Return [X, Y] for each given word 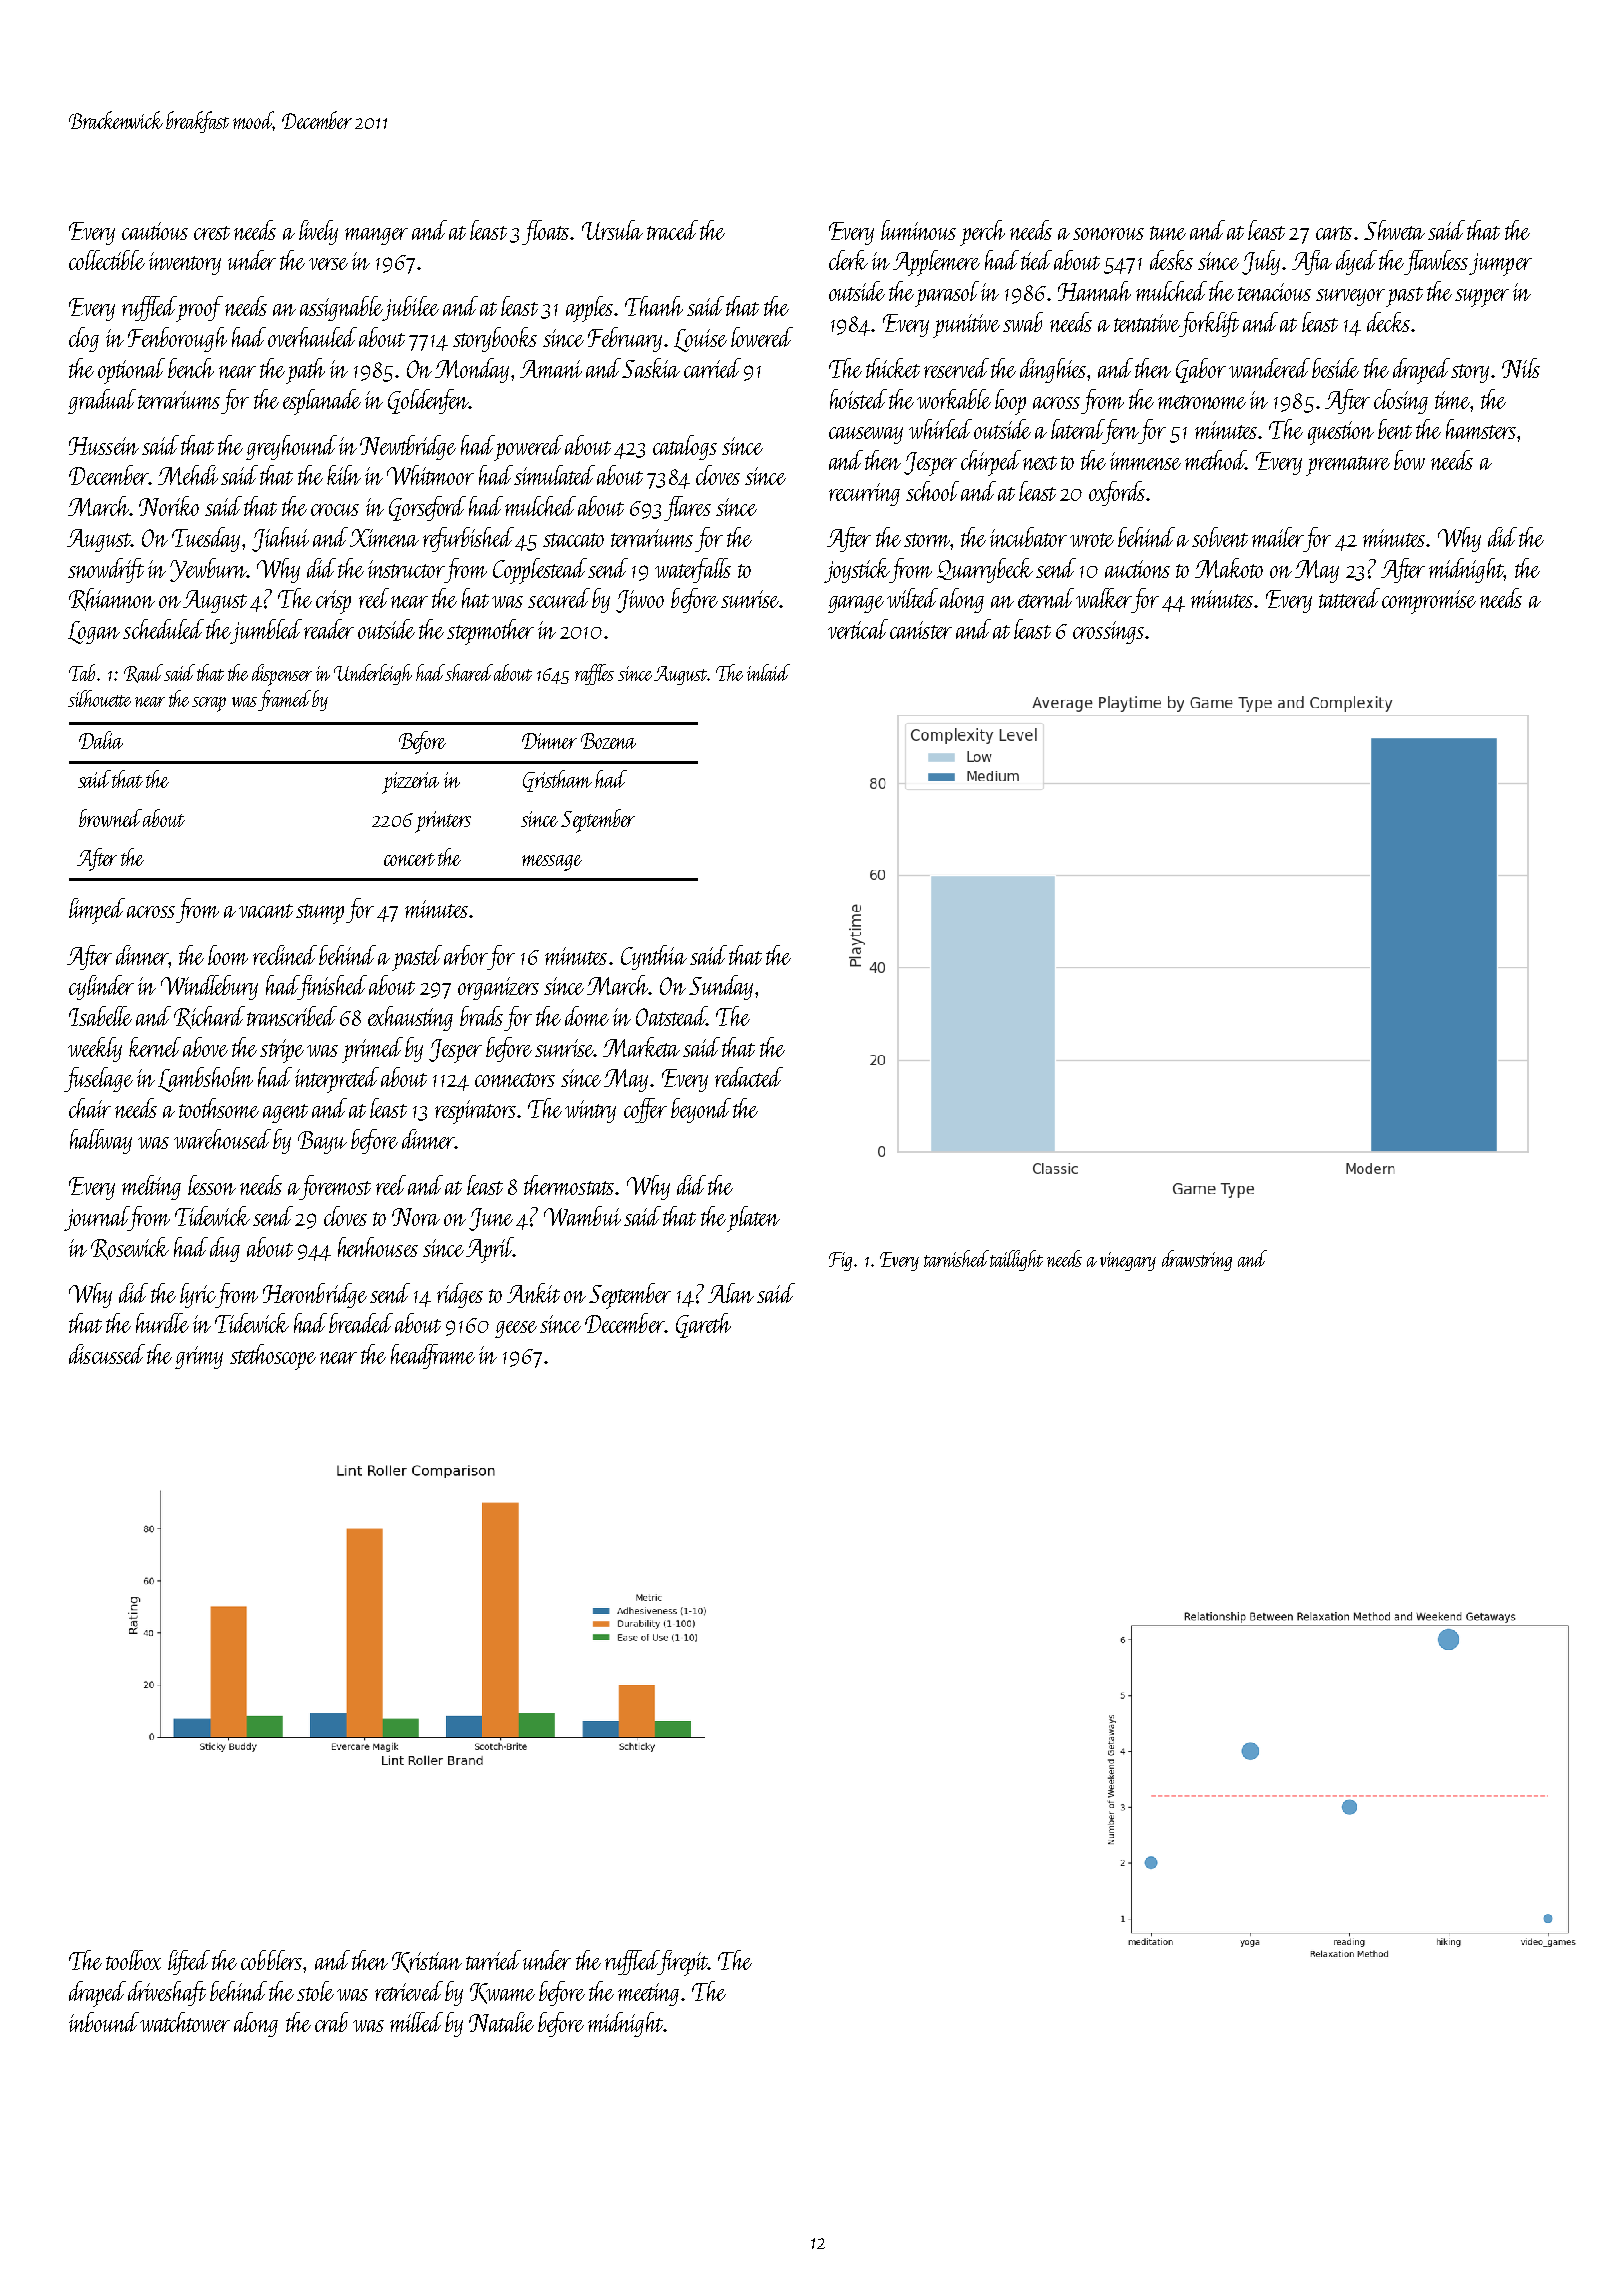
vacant [266, 911]
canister [921, 630]
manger [376, 236]
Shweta [1394, 230]
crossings [1108, 632]
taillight [1016, 1260]
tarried [493, 1960]
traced [672, 230]
